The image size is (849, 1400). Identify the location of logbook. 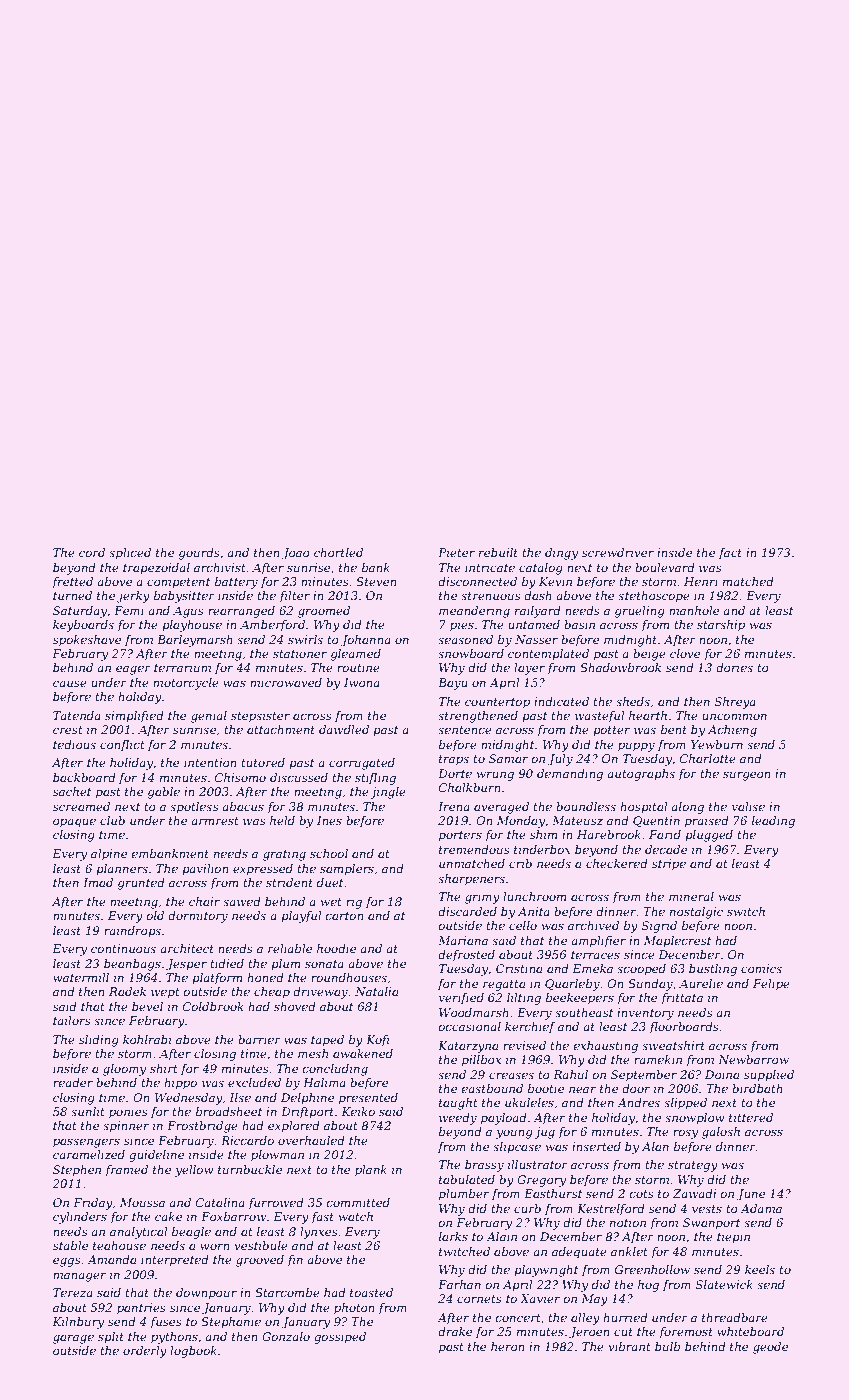
(193, 1352).
